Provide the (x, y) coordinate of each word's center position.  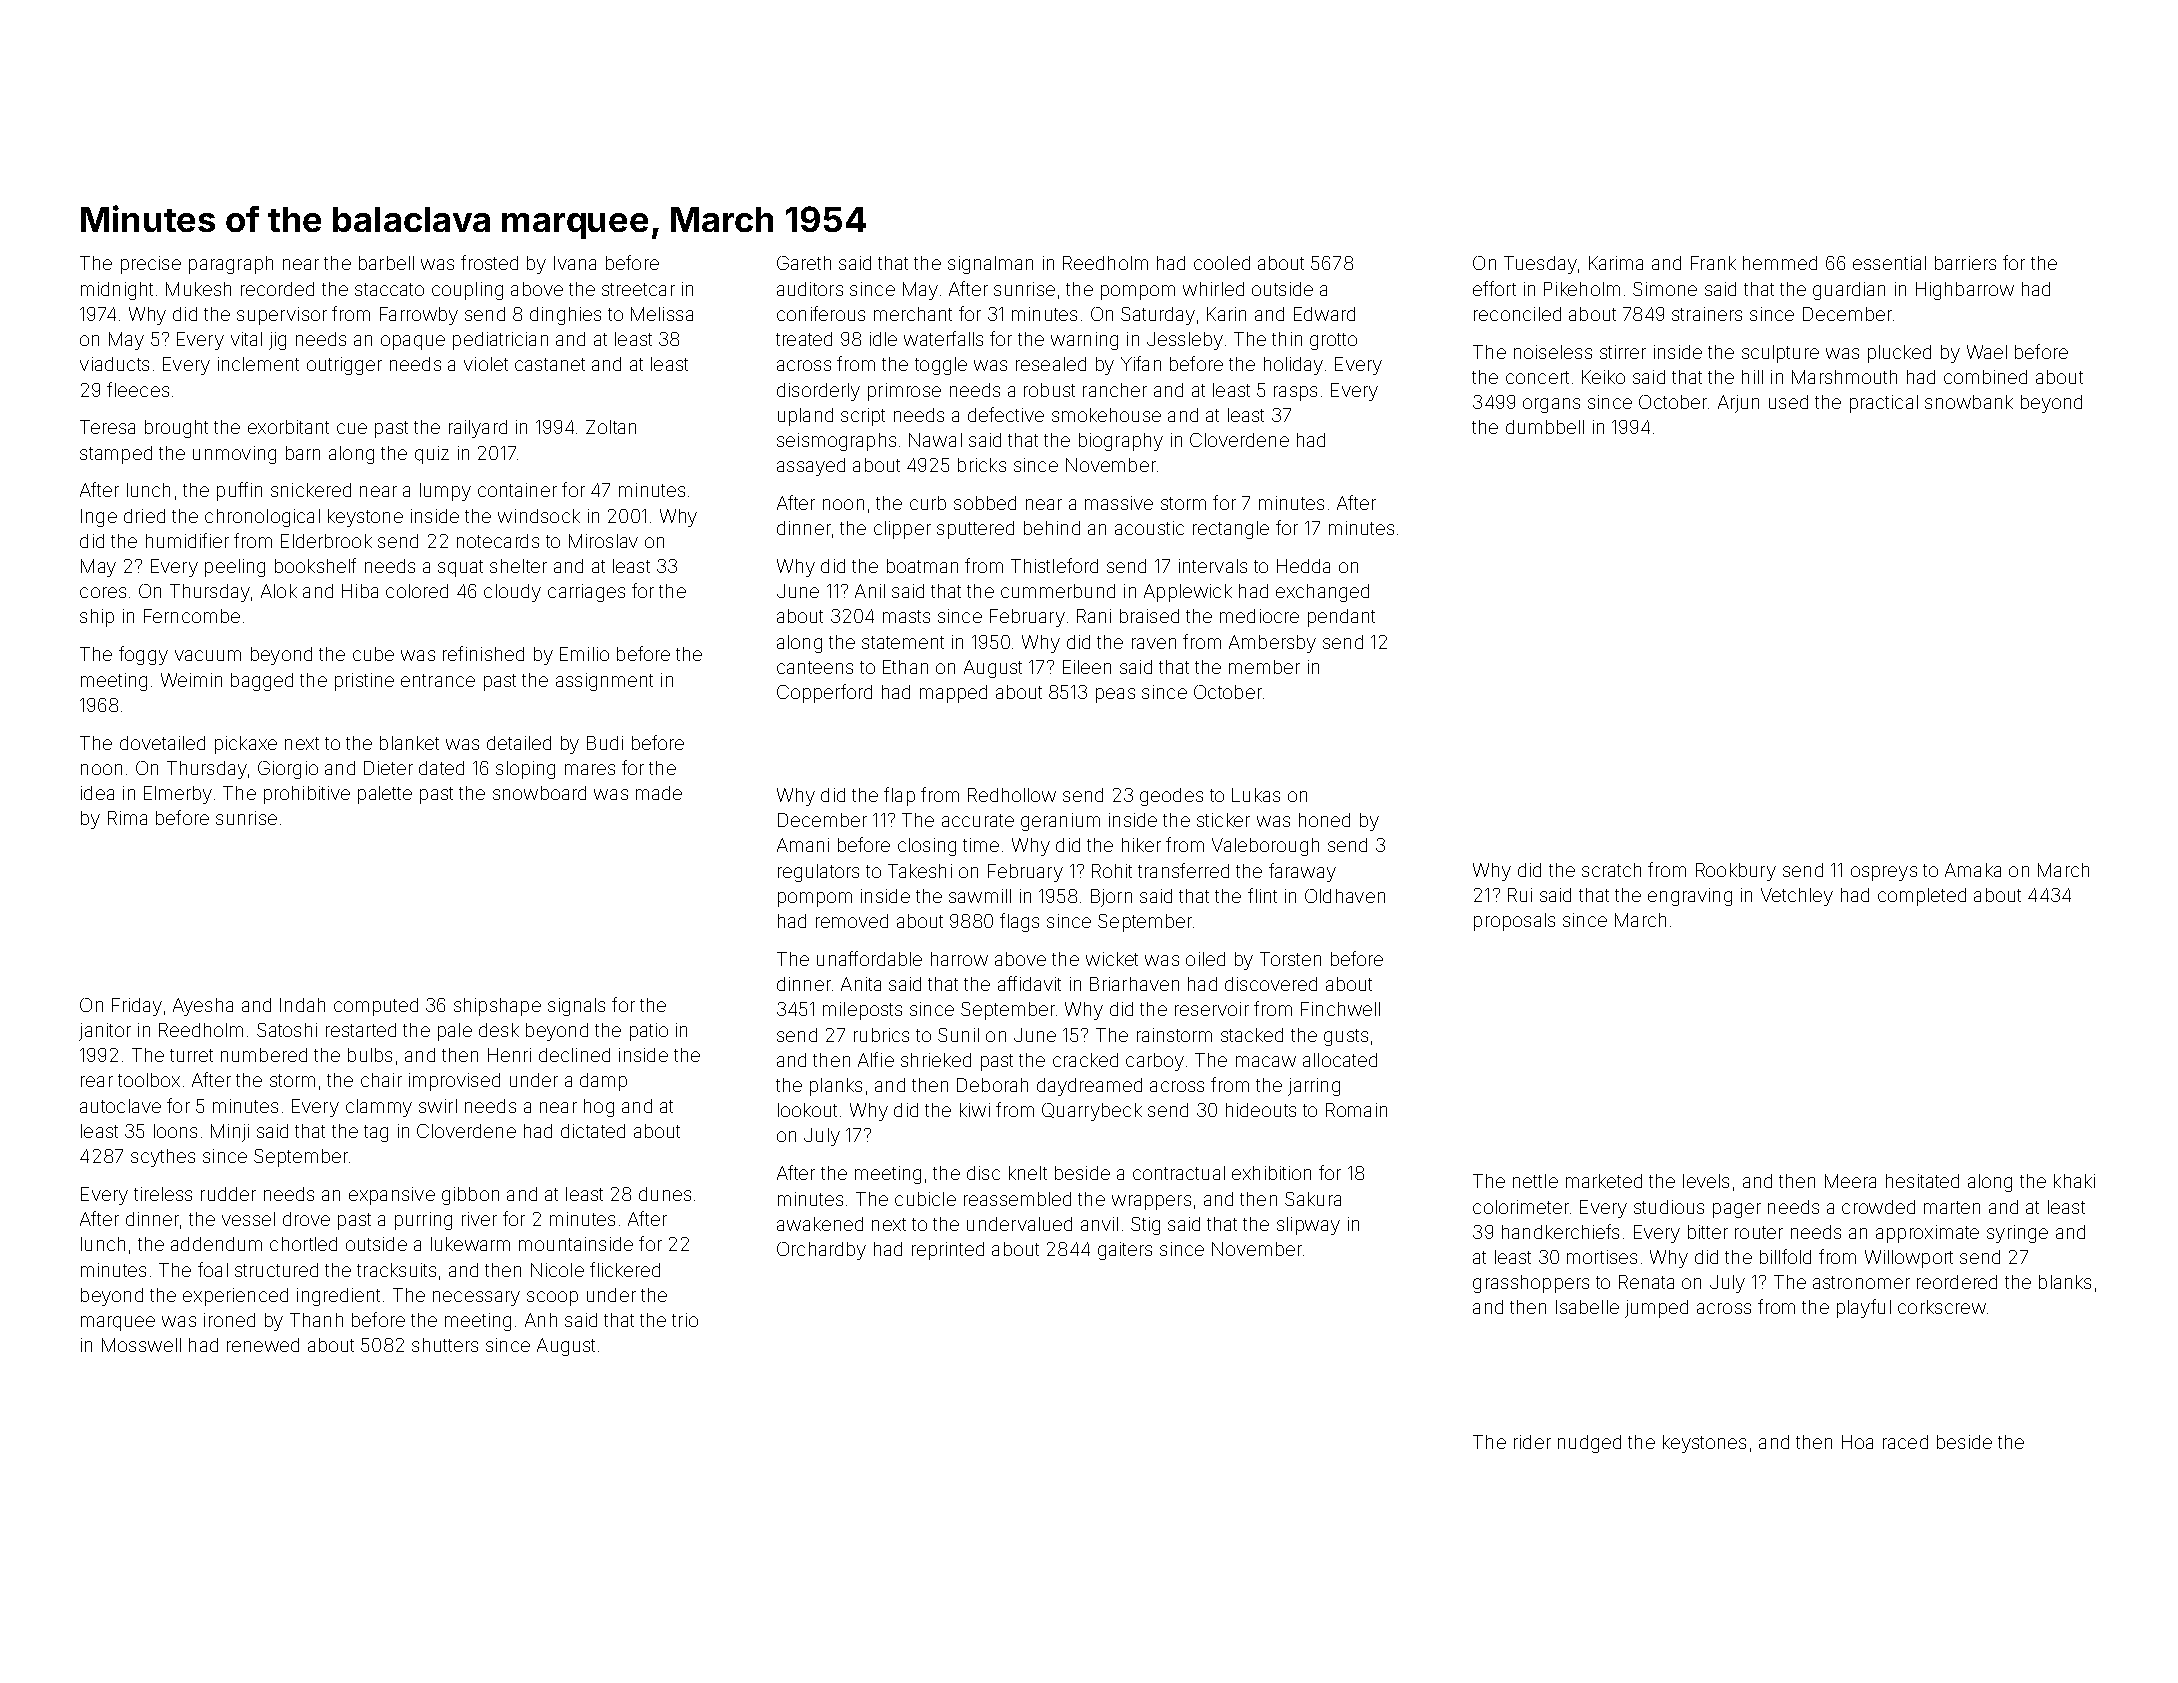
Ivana (575, 263)
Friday (137, 1007)
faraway (1302, 872)
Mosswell (141, 1345)
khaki (2074, 1181)
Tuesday (1540, 265)
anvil (1099, 1224)
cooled (1222, 263)
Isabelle (1587, 1307)
